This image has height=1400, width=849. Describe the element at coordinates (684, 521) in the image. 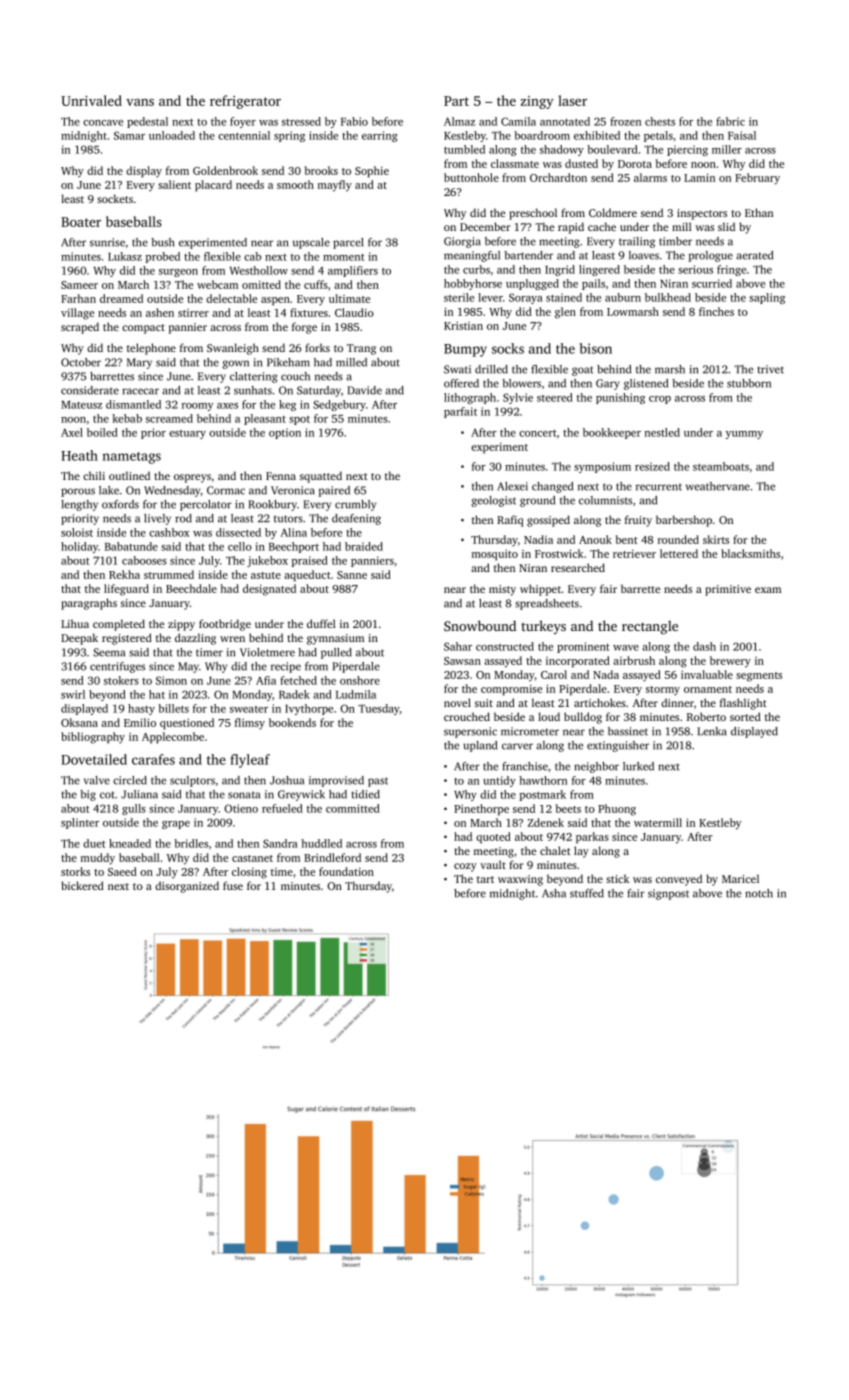

I see `barbershop` at that location.
